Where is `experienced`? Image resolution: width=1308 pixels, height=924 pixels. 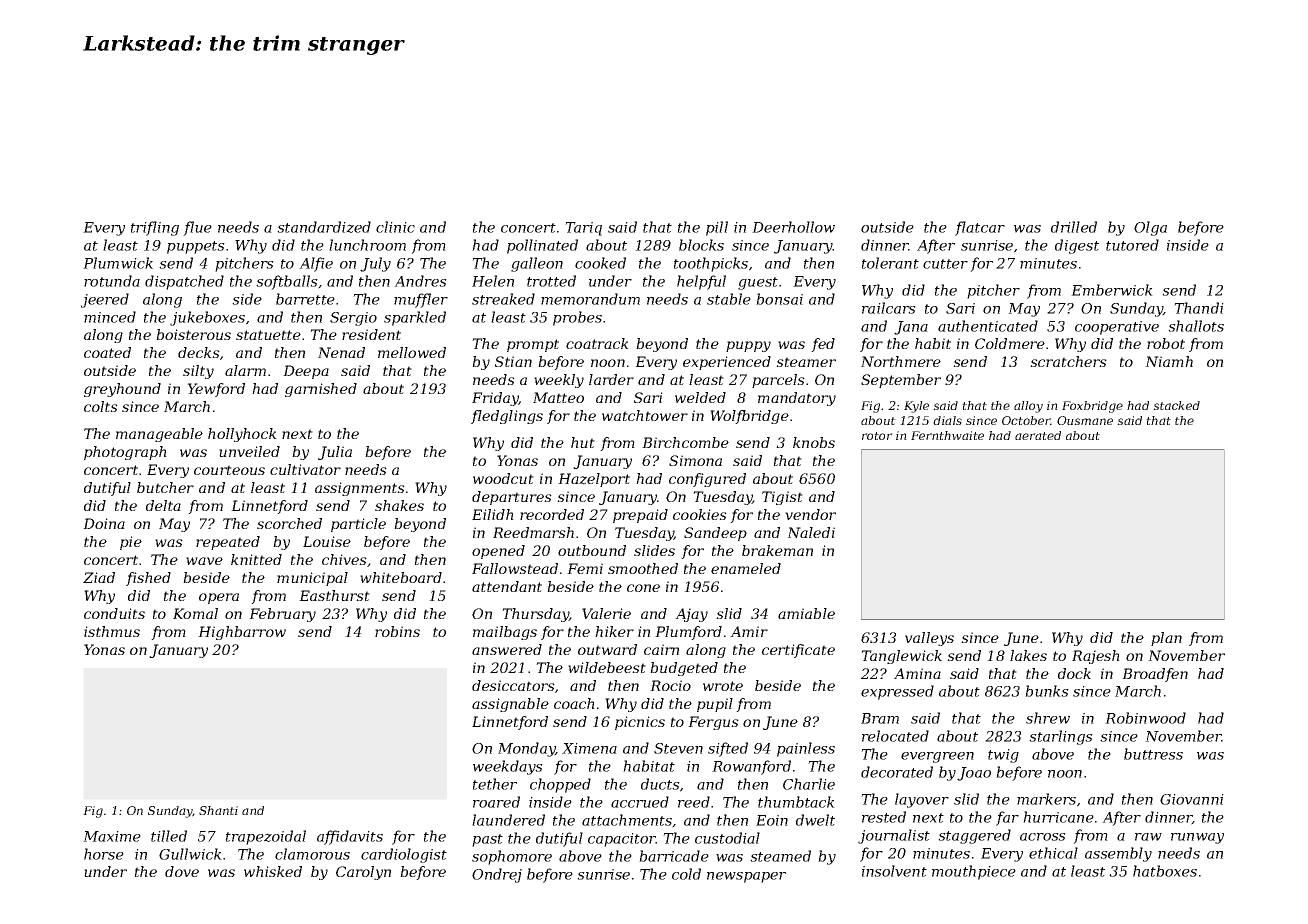
experienced is located at coordinates (727, 363).
